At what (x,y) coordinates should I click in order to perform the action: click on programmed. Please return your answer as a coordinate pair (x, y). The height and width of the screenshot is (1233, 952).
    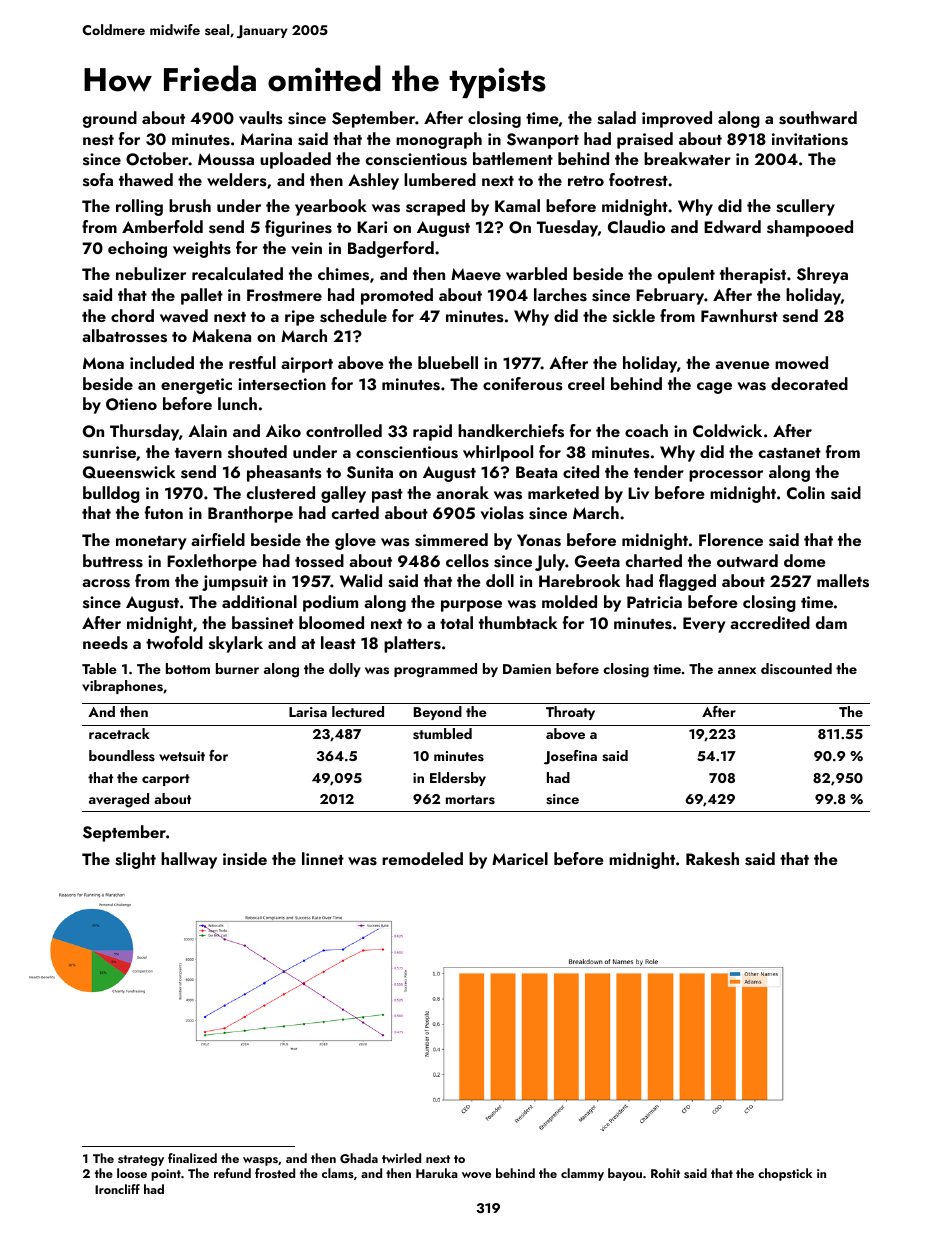
    Looking at the image, I should click on (435, 670).
